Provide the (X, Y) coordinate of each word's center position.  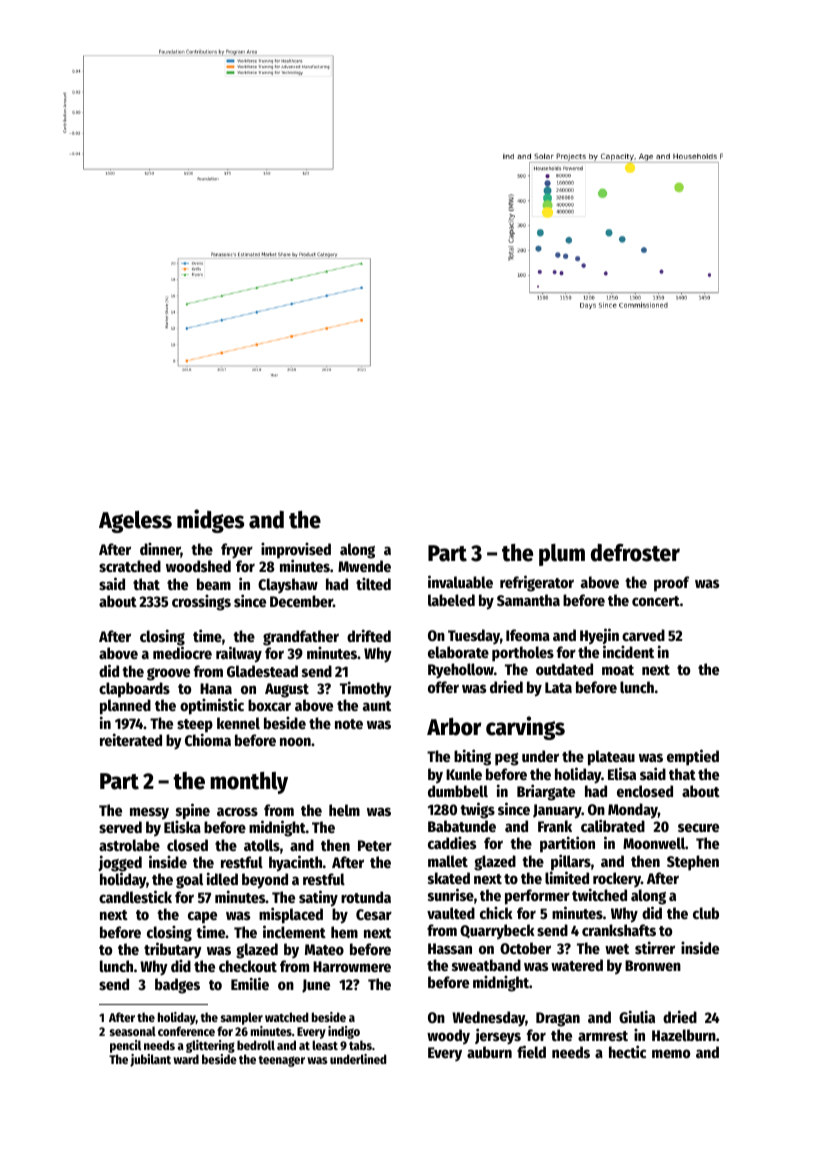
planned (125, 707)
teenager (282, 1061)
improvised (296, 551)
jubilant (150, 1060)
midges (210, 521)
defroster (635, 553)
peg (507, 759)
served (120, 827)
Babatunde (462, 826)
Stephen (693, 863)
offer (443, 687)
